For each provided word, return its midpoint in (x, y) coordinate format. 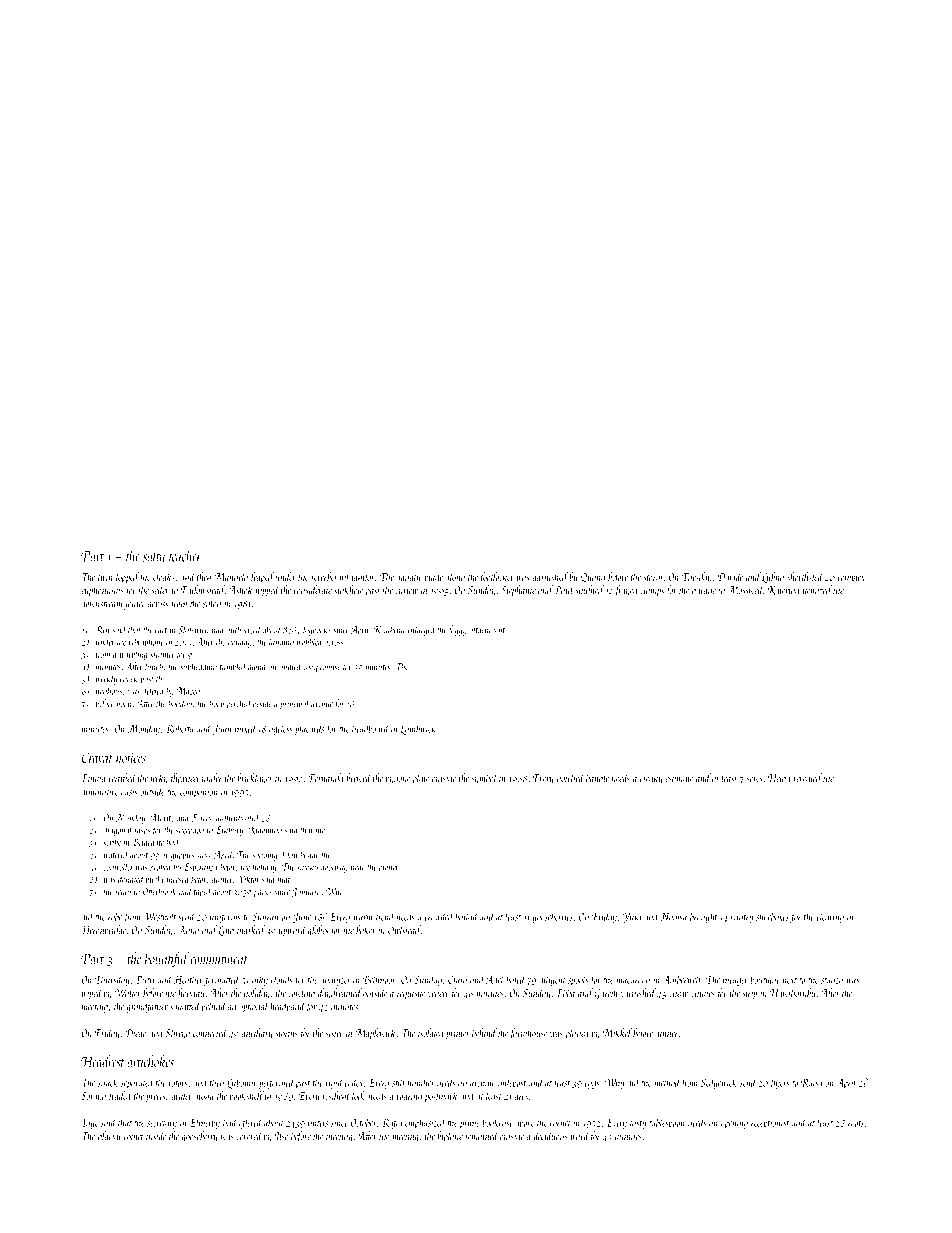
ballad (467, 916)
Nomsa (673, 917)
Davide (730, 576)
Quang (593, 578)
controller (118, 866)
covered (249, 1135)
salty (154, 557)
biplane (450, 1137)
